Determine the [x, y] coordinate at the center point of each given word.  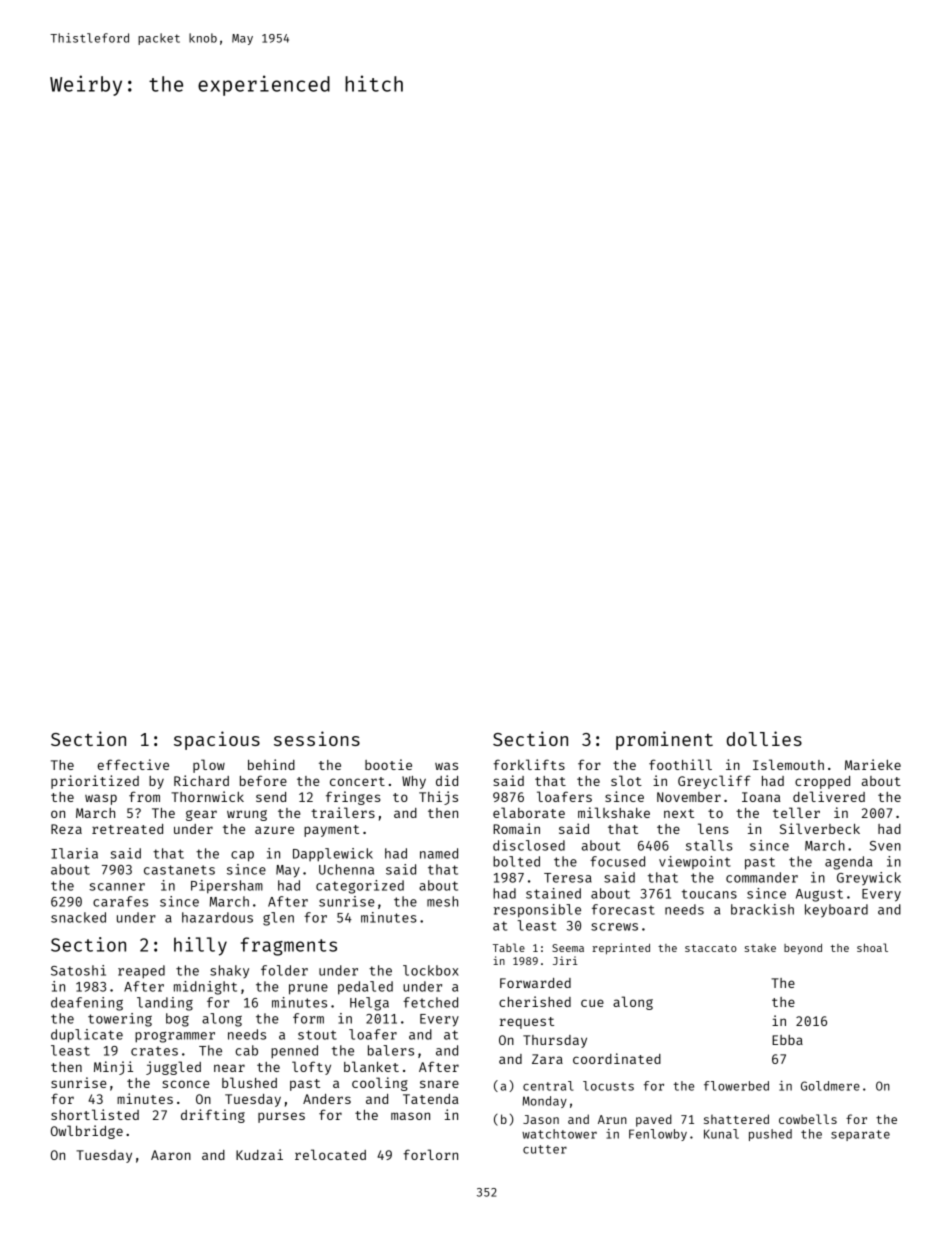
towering [120, 1020]
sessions [317, 738]
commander [762, 877]
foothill [680, 764]
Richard [201, 780]
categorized [360, 887]
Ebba [787, 1040]
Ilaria [74, 853]
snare [439, 1084]
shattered [736, 1119]
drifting [213, 1116]
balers [391, 1050]
